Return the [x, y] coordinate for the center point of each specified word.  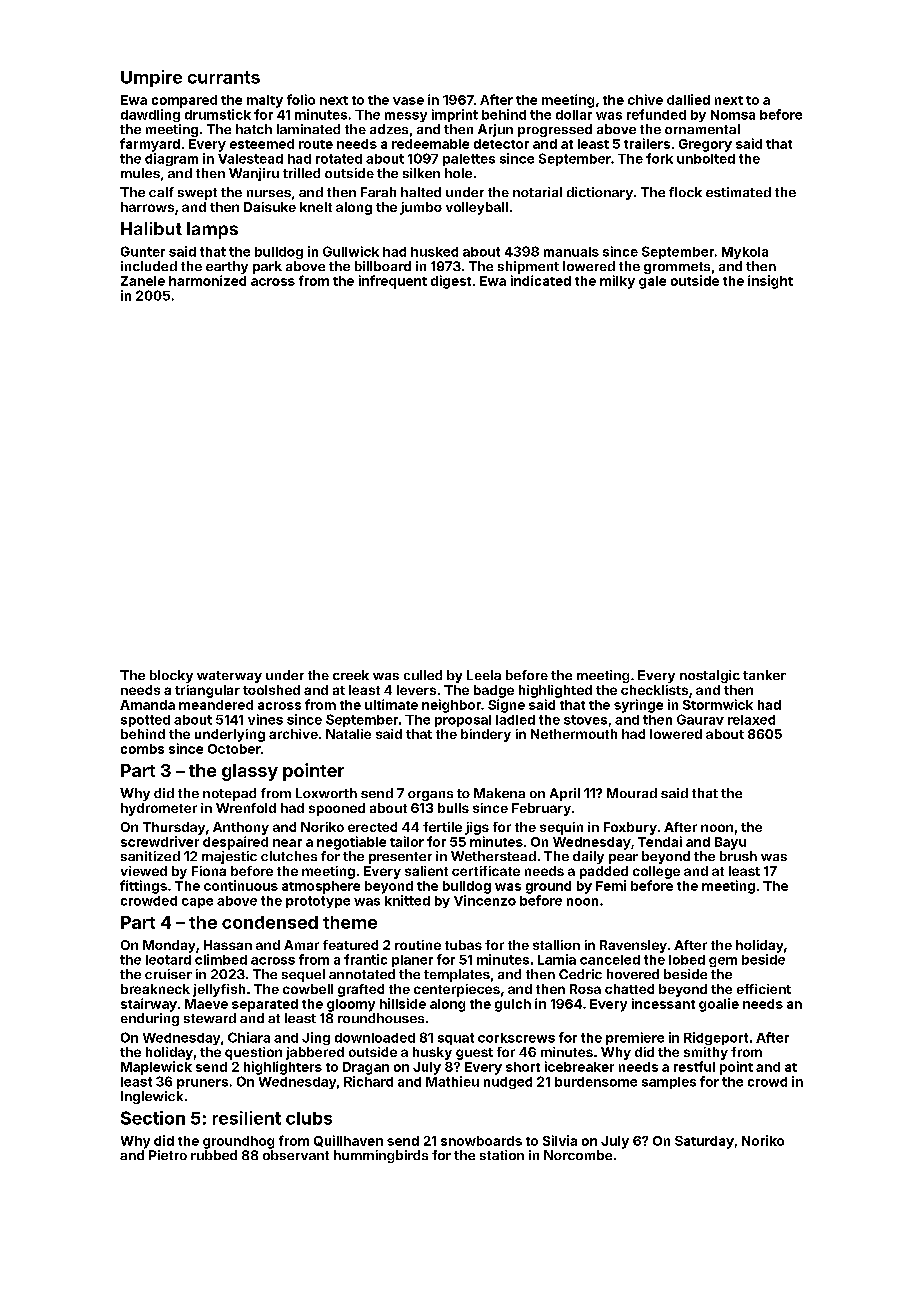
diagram [171, 159]
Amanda [147, 705]
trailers [647, 143]
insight [770, 282]
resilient [247, 1118]
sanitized [150, 856]
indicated [541, 280]
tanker [764, 675]
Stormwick [718, 704]
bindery [486, 735]
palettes [469, 160]
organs [430, 796]
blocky [171, 676]
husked [434, 252]
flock [685, 192]
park [267, 267]
